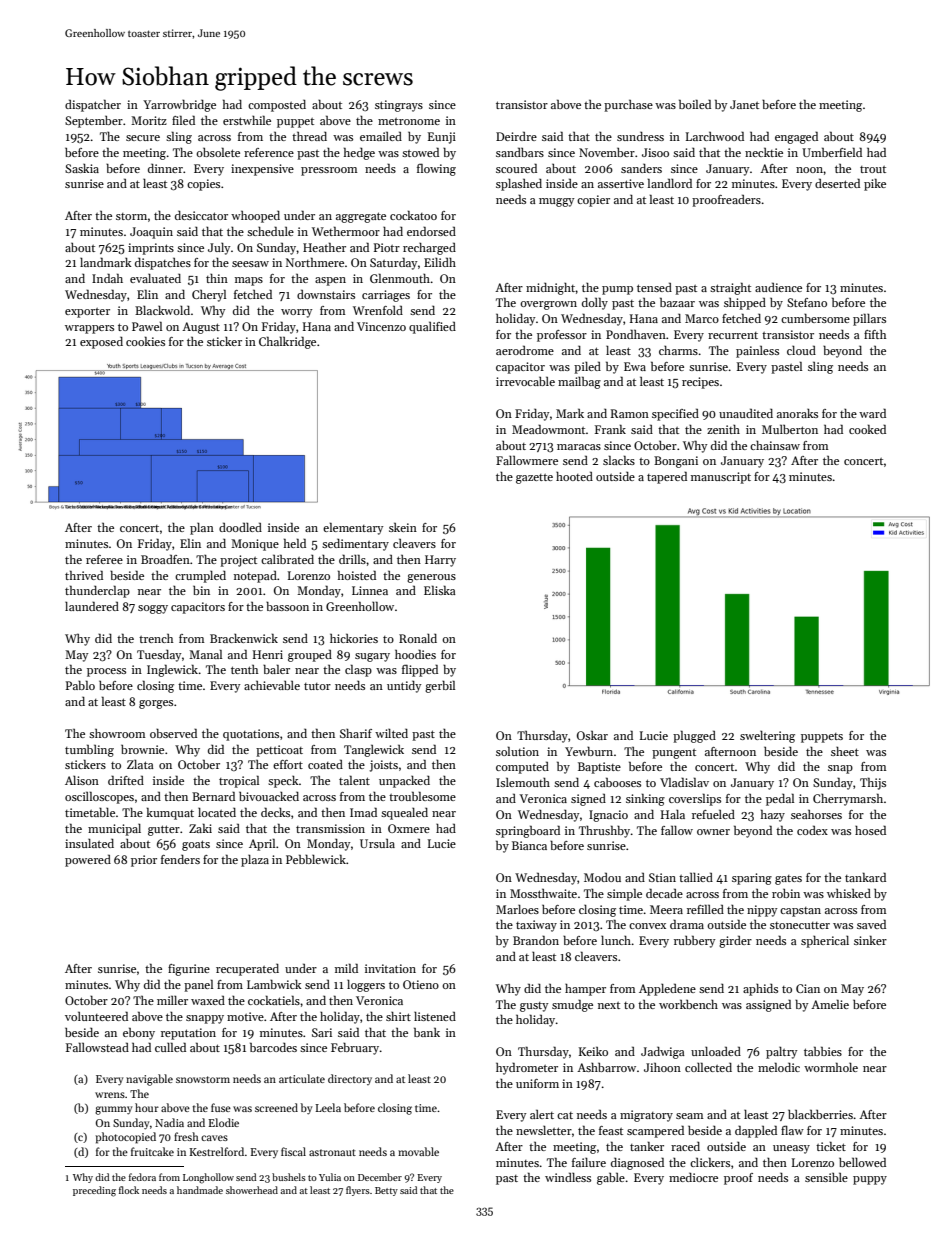 The image size is (952, 1233). Describe the element at coordinates (440, 561) in the page. I see `Harry` at that location.
